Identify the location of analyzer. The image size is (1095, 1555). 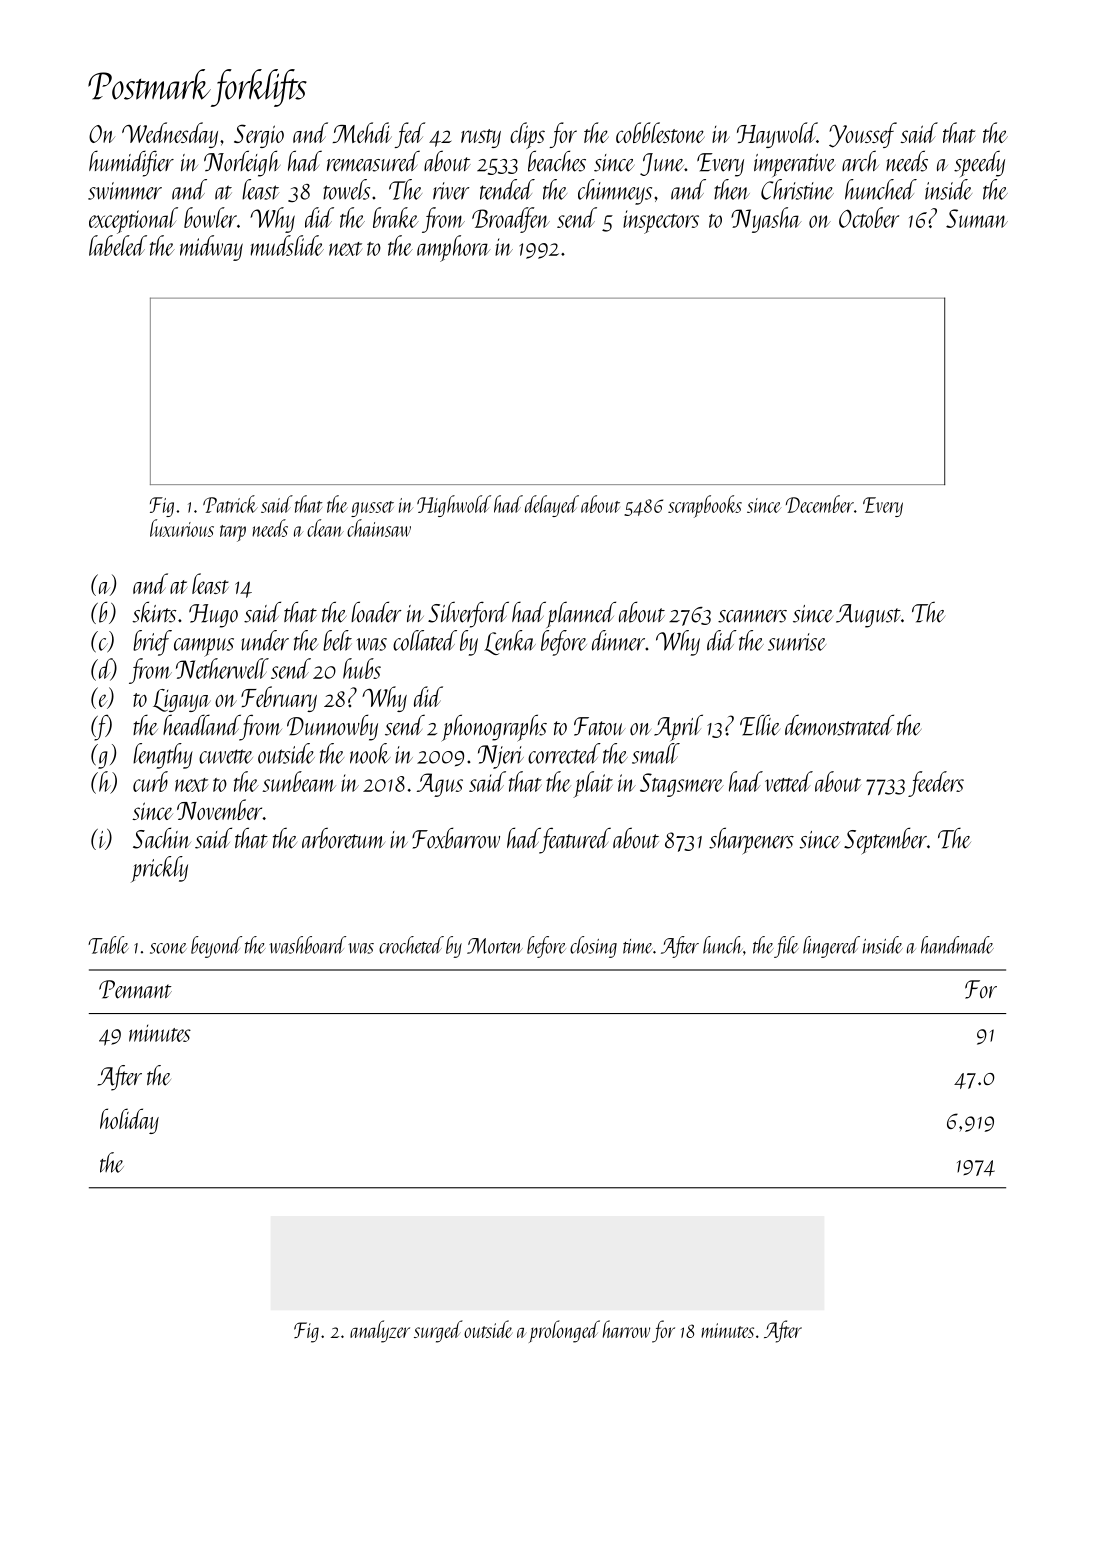
(380, 1331).
